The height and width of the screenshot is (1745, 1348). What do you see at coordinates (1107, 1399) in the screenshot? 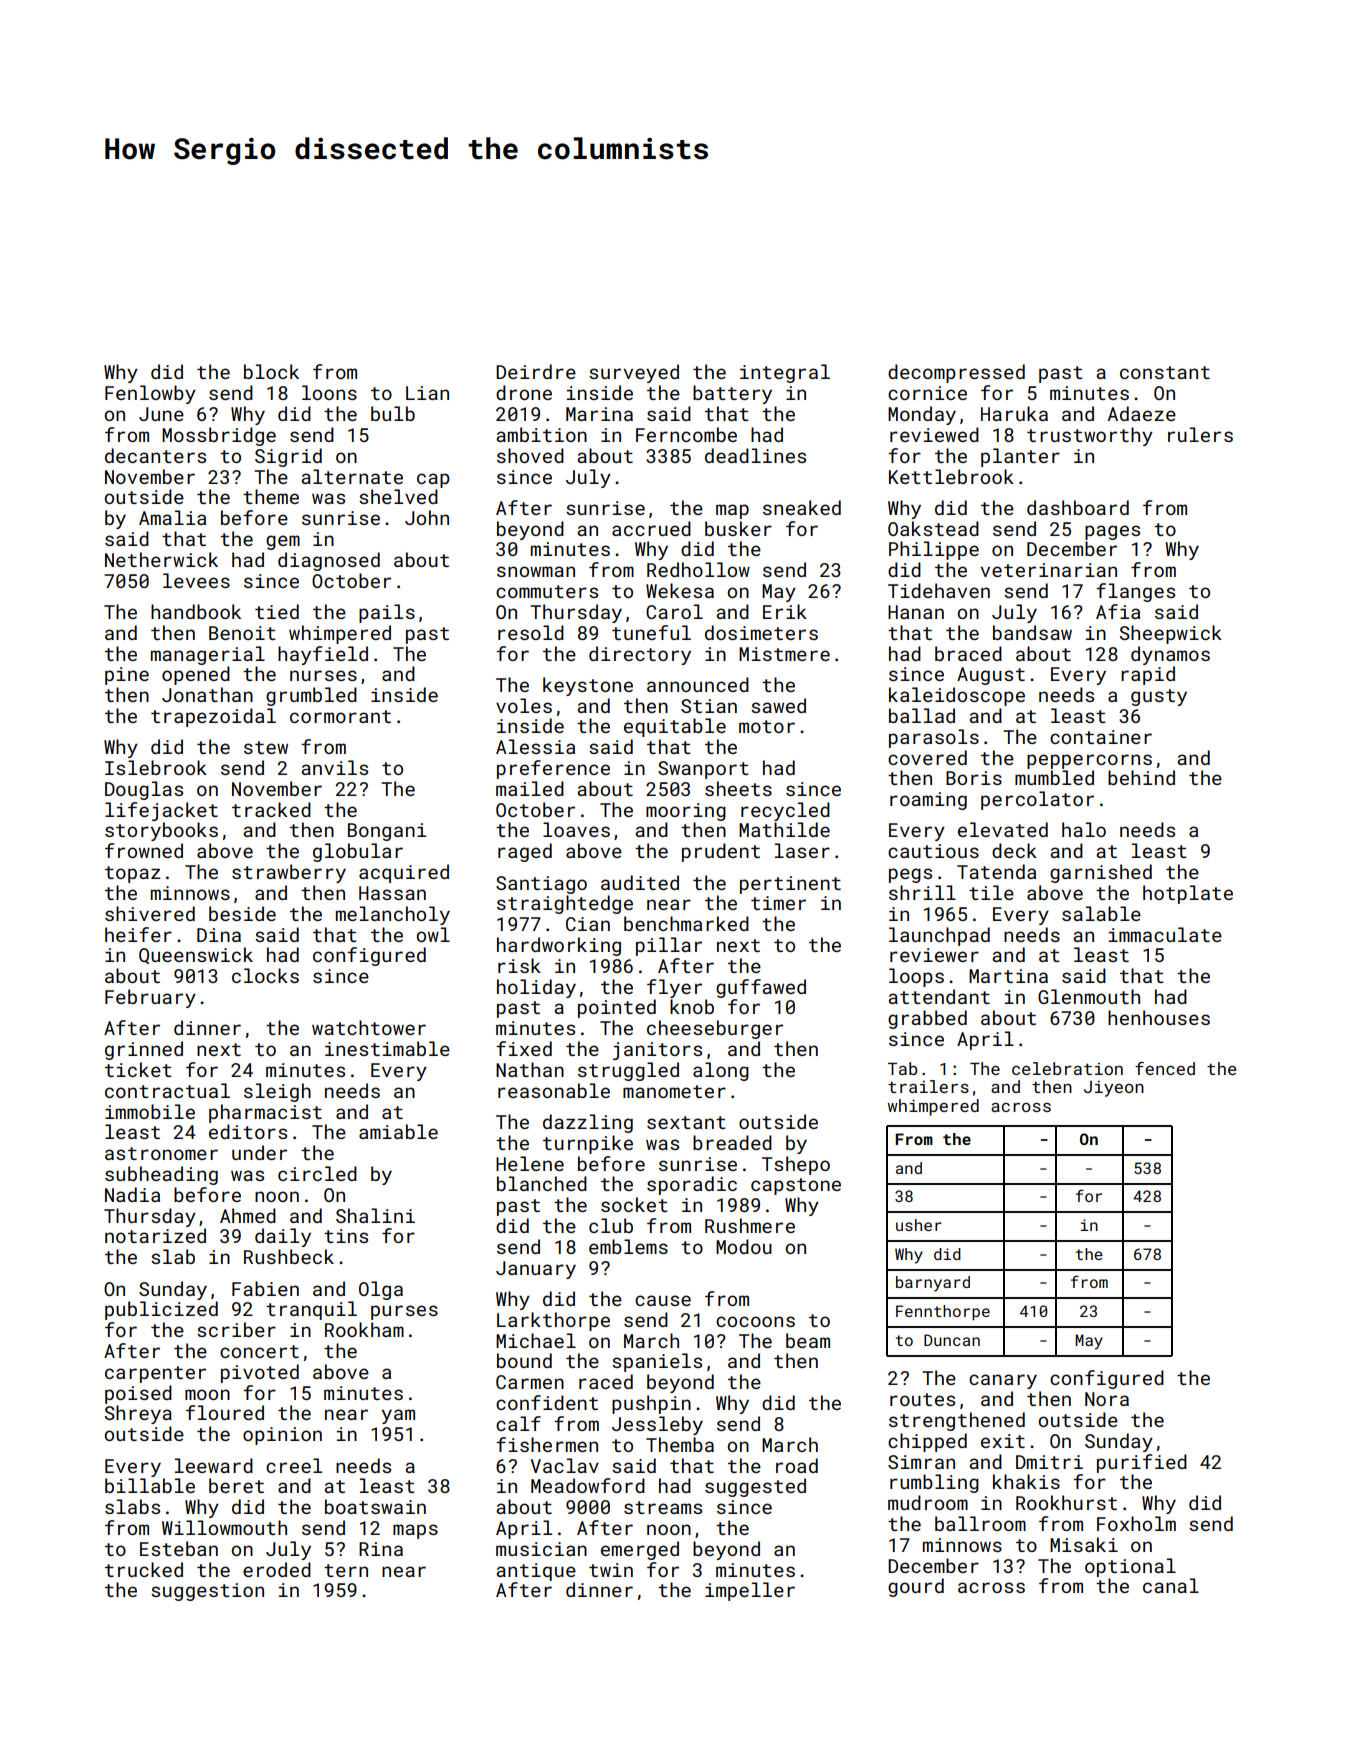
I see `Nora` at bounding box center [1107, 1399].
